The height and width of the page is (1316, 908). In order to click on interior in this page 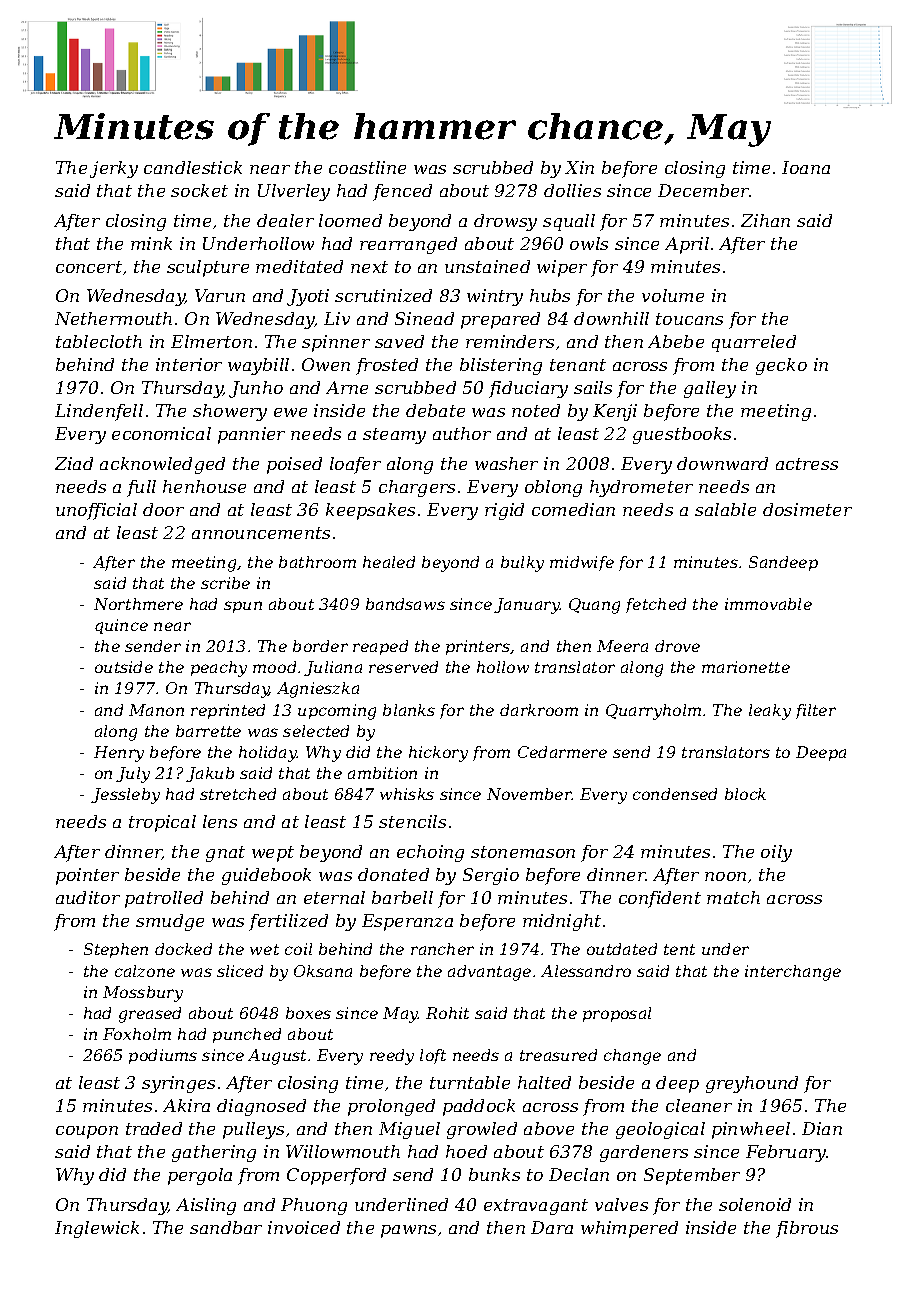, I will do `click(189, 364)`.
